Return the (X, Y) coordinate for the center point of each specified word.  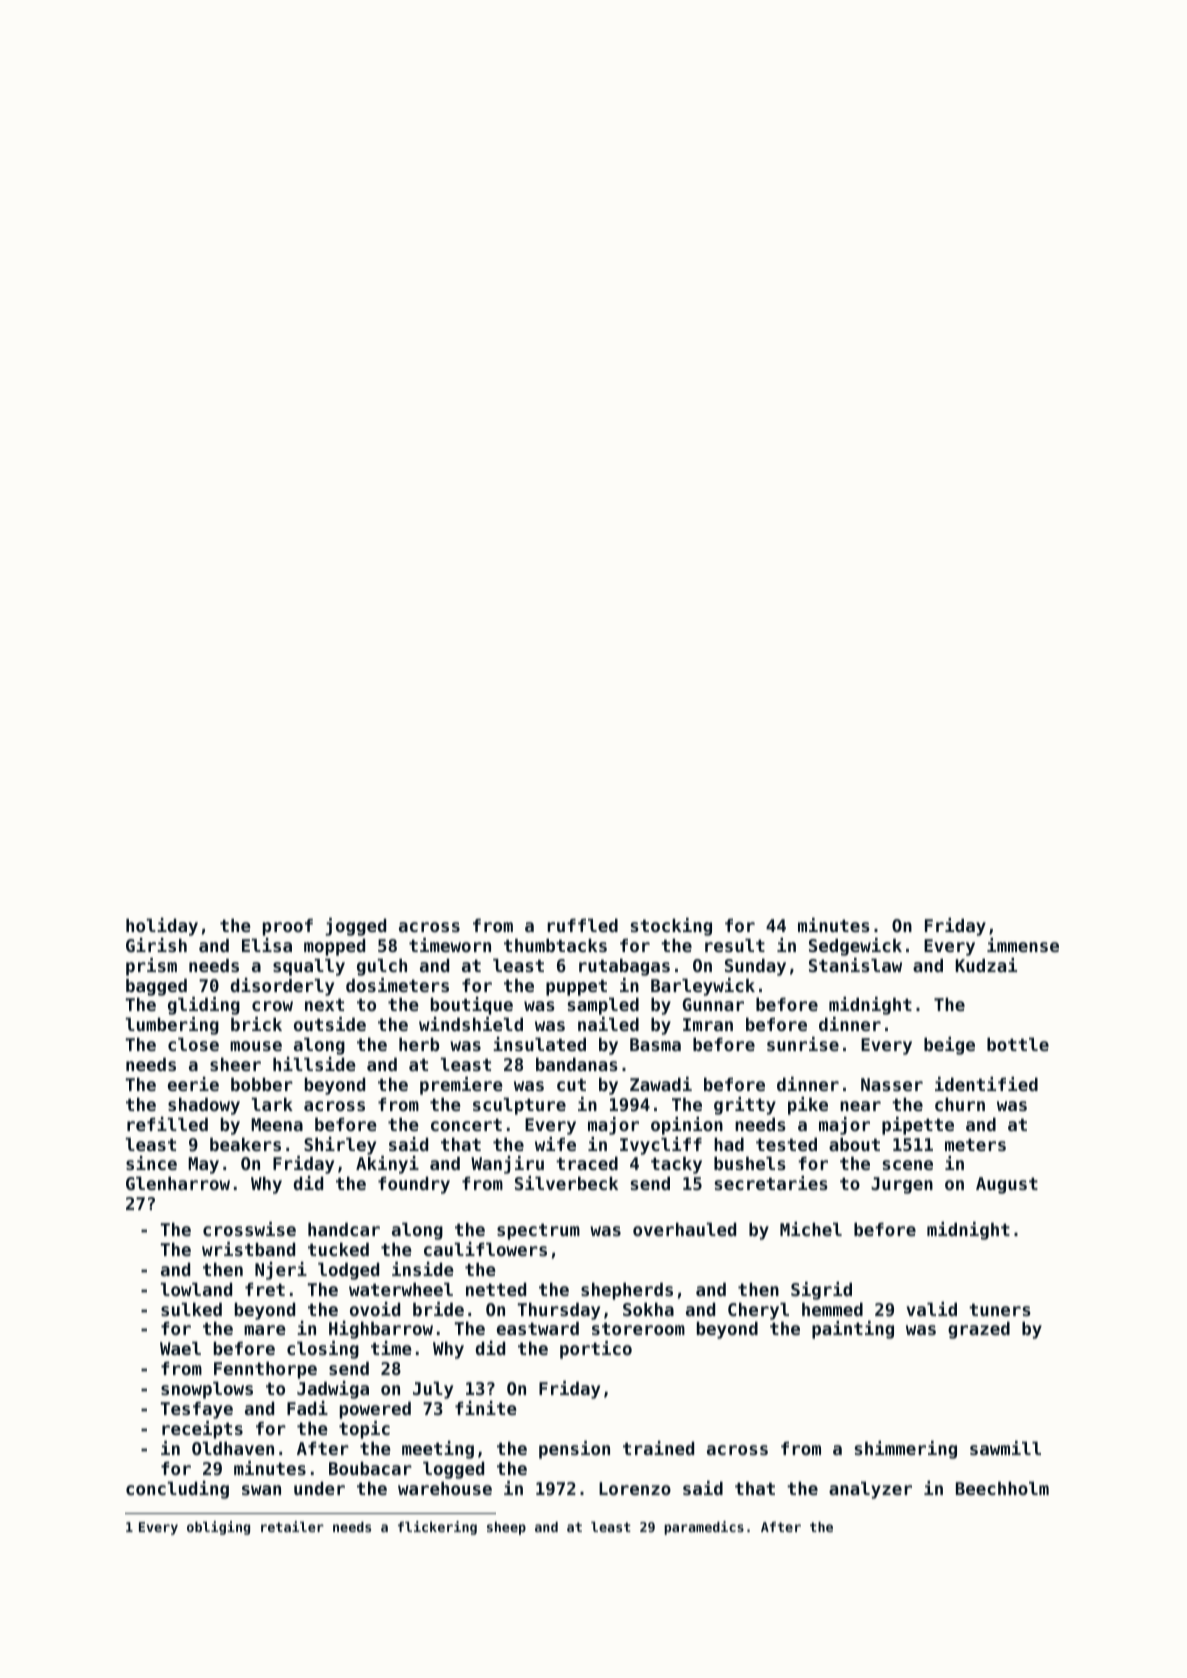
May (203, 1165)
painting (853, 1330)
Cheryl (758, 1311)
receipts (202, 1430)
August (1007, 1185)
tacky (676, 1165)
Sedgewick (855, 947)
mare (265, 1330)
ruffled (582, 925)
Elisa (267, 945)
